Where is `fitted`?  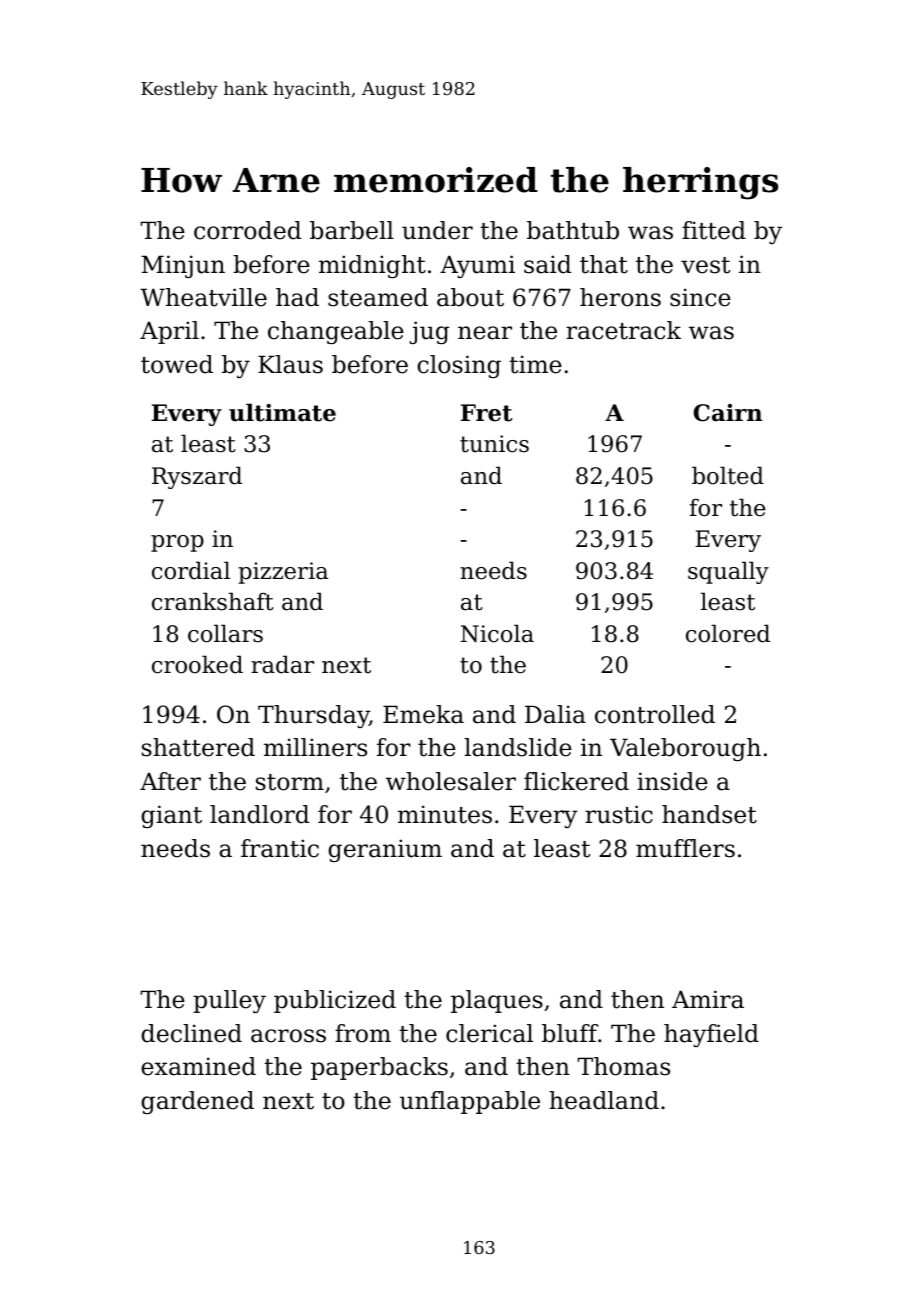
fitted is located at coordinates (714, 230).
